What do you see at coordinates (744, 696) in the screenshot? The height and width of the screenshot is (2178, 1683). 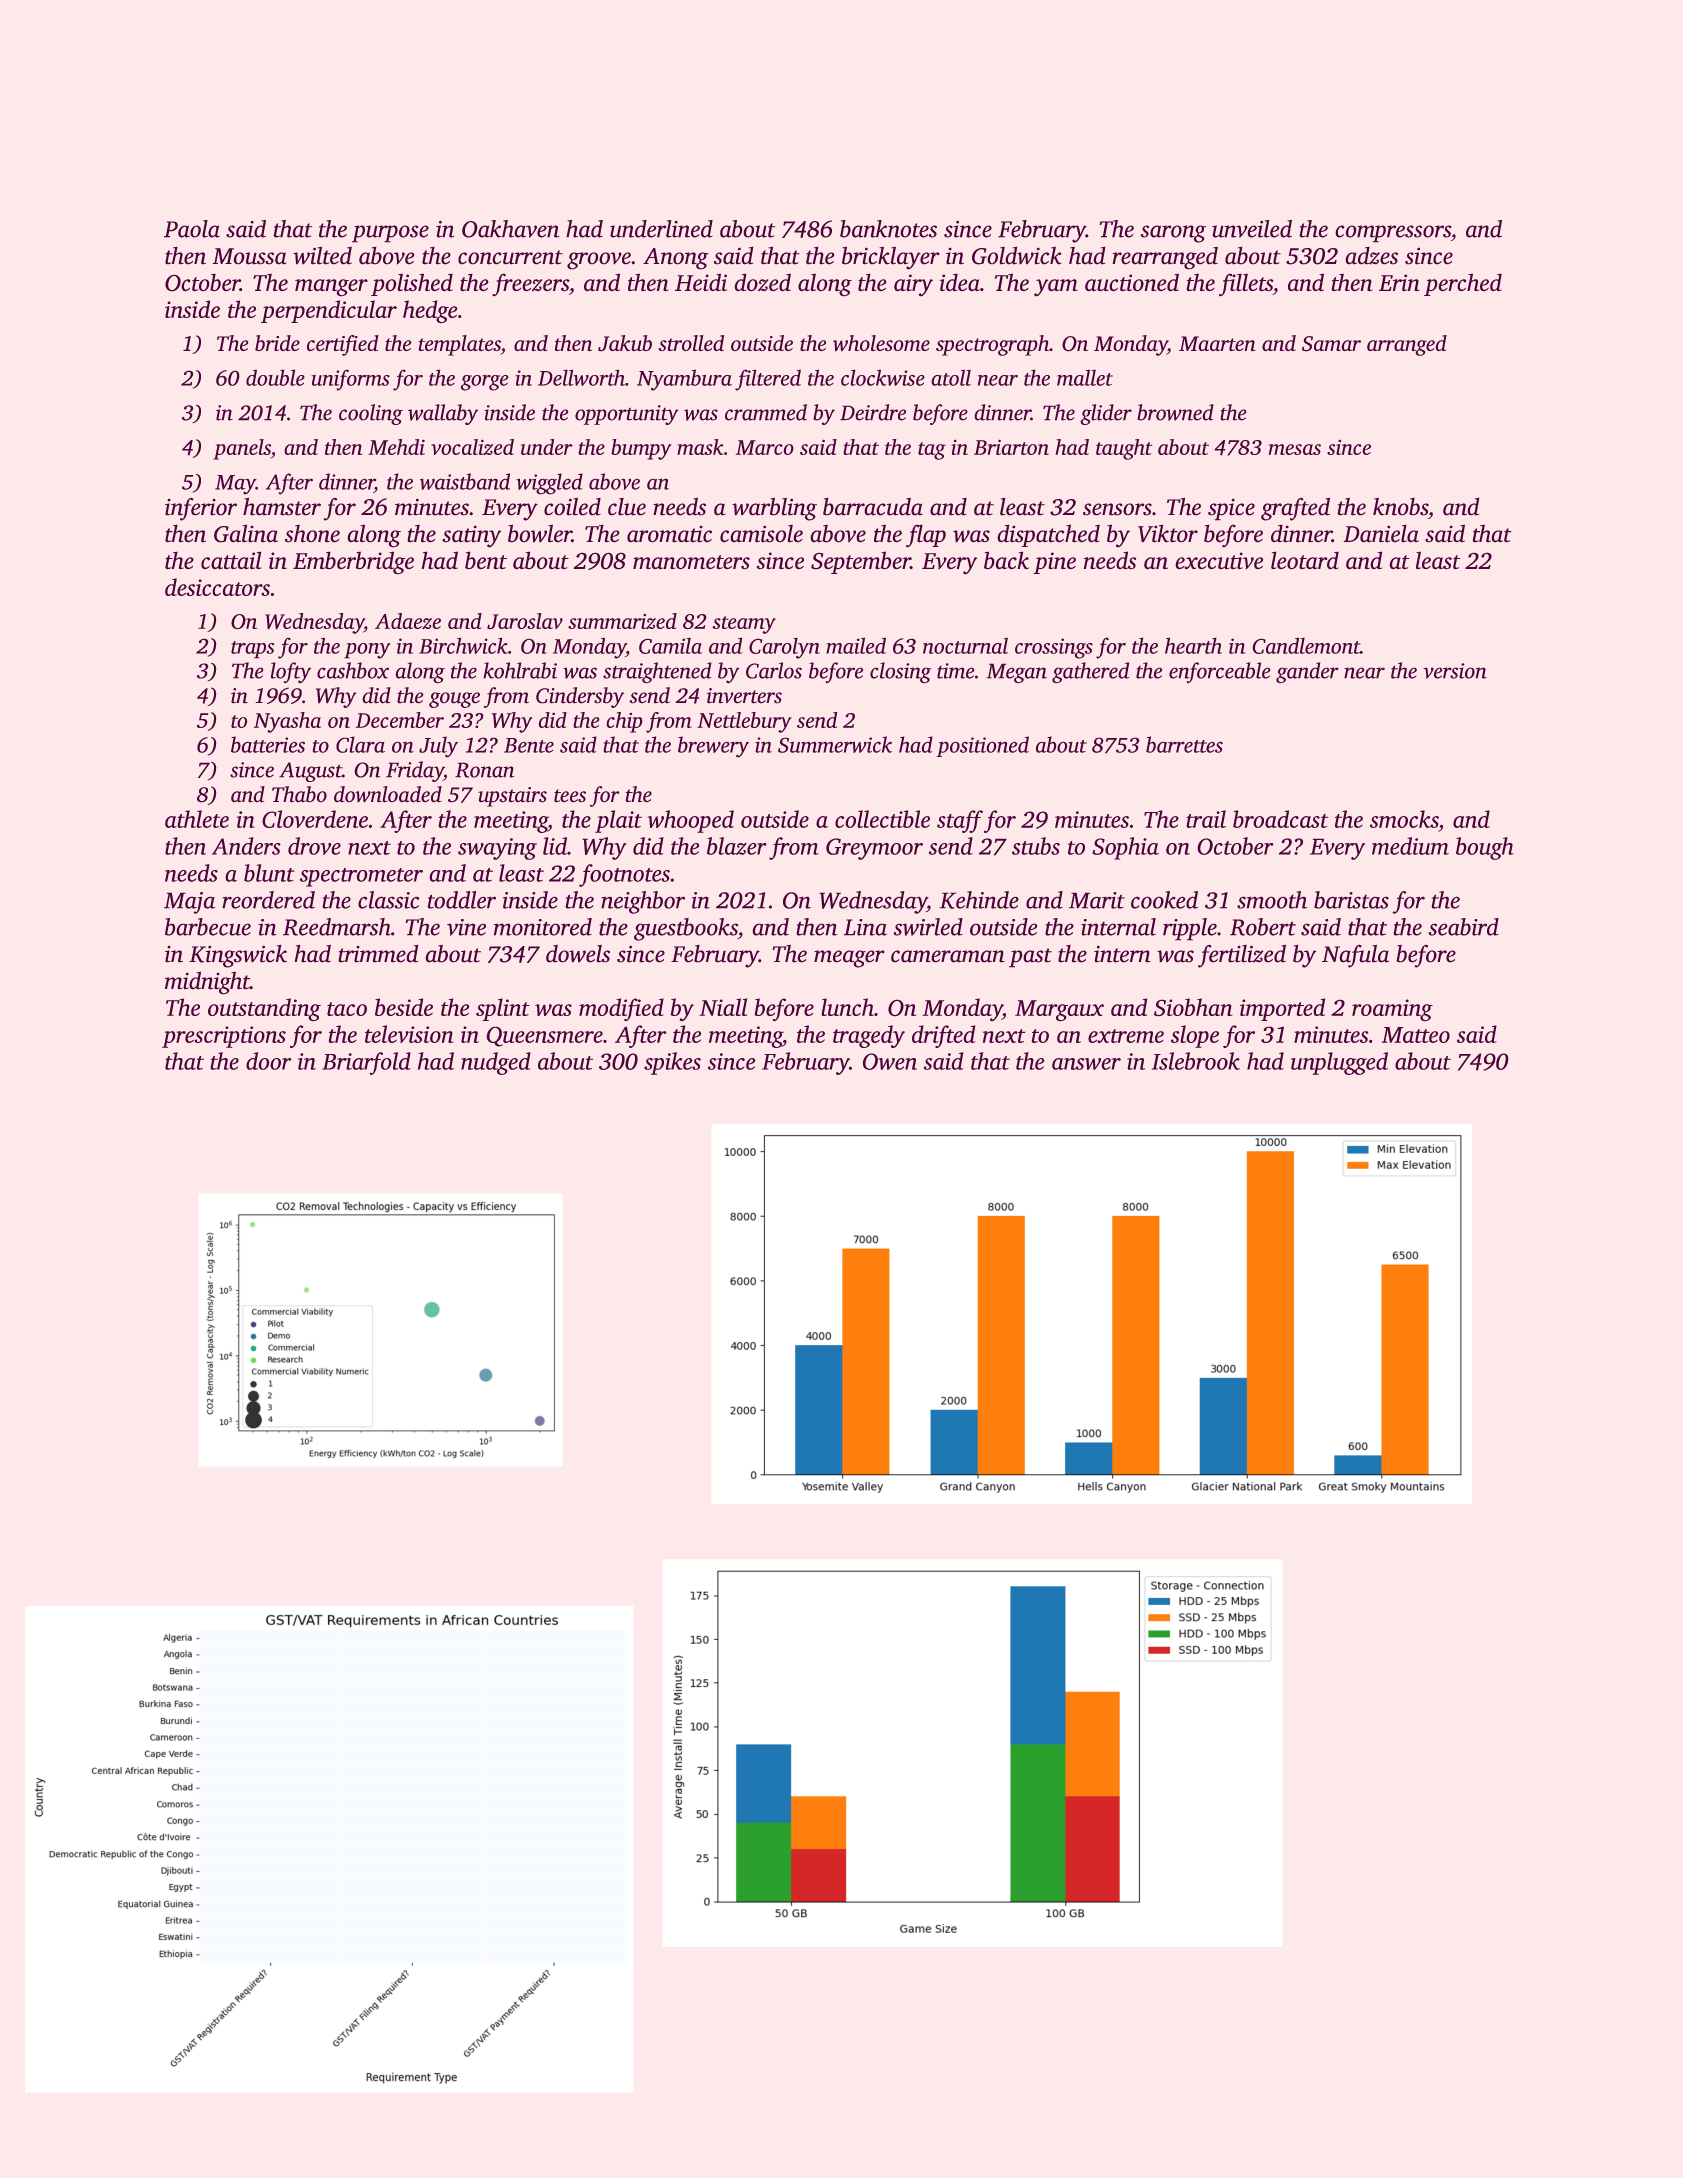 I see `inverters` at bounding box center [744, 696].
